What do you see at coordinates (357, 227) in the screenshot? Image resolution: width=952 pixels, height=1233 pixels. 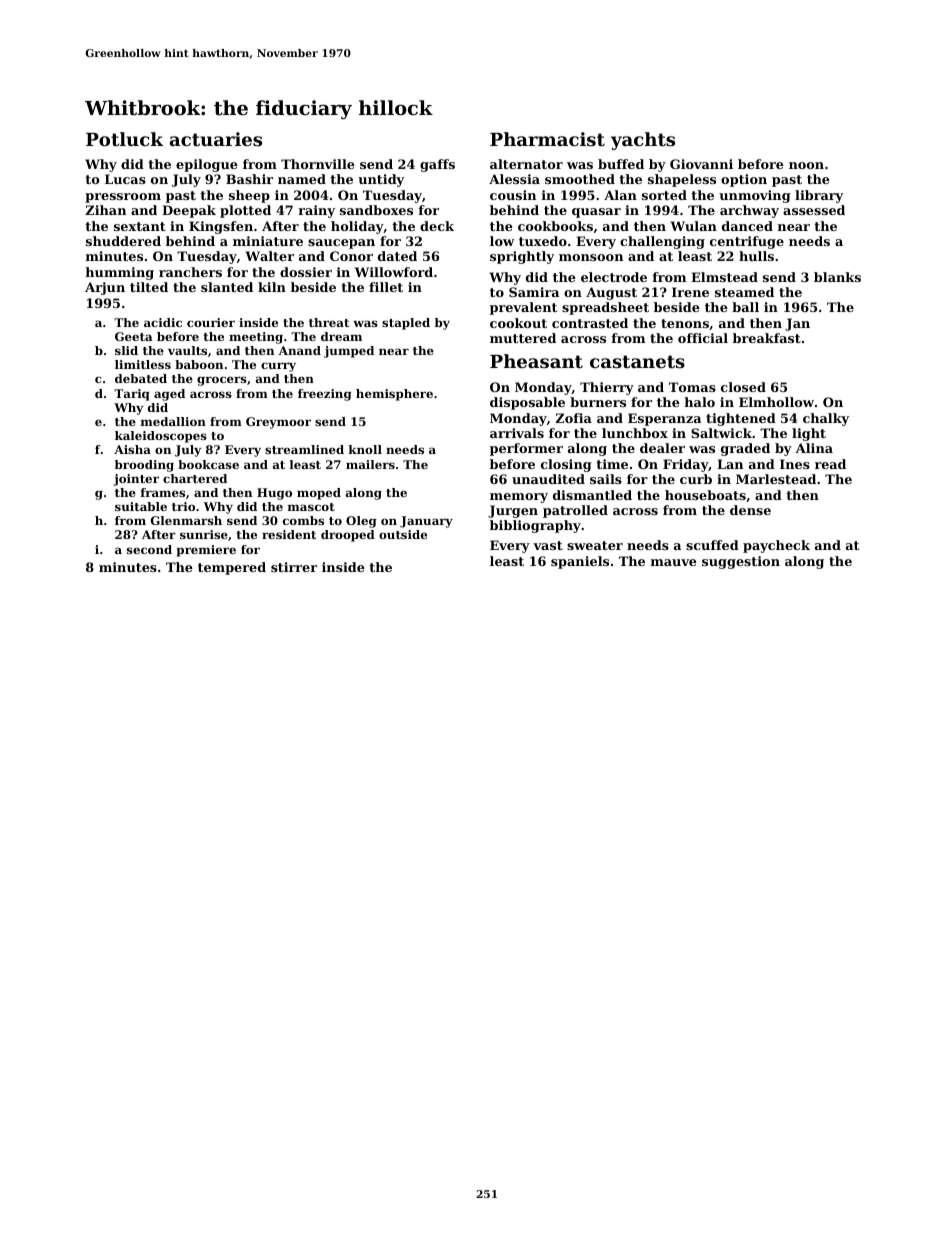 I see `holiday` at bounding box center [357, 227].
